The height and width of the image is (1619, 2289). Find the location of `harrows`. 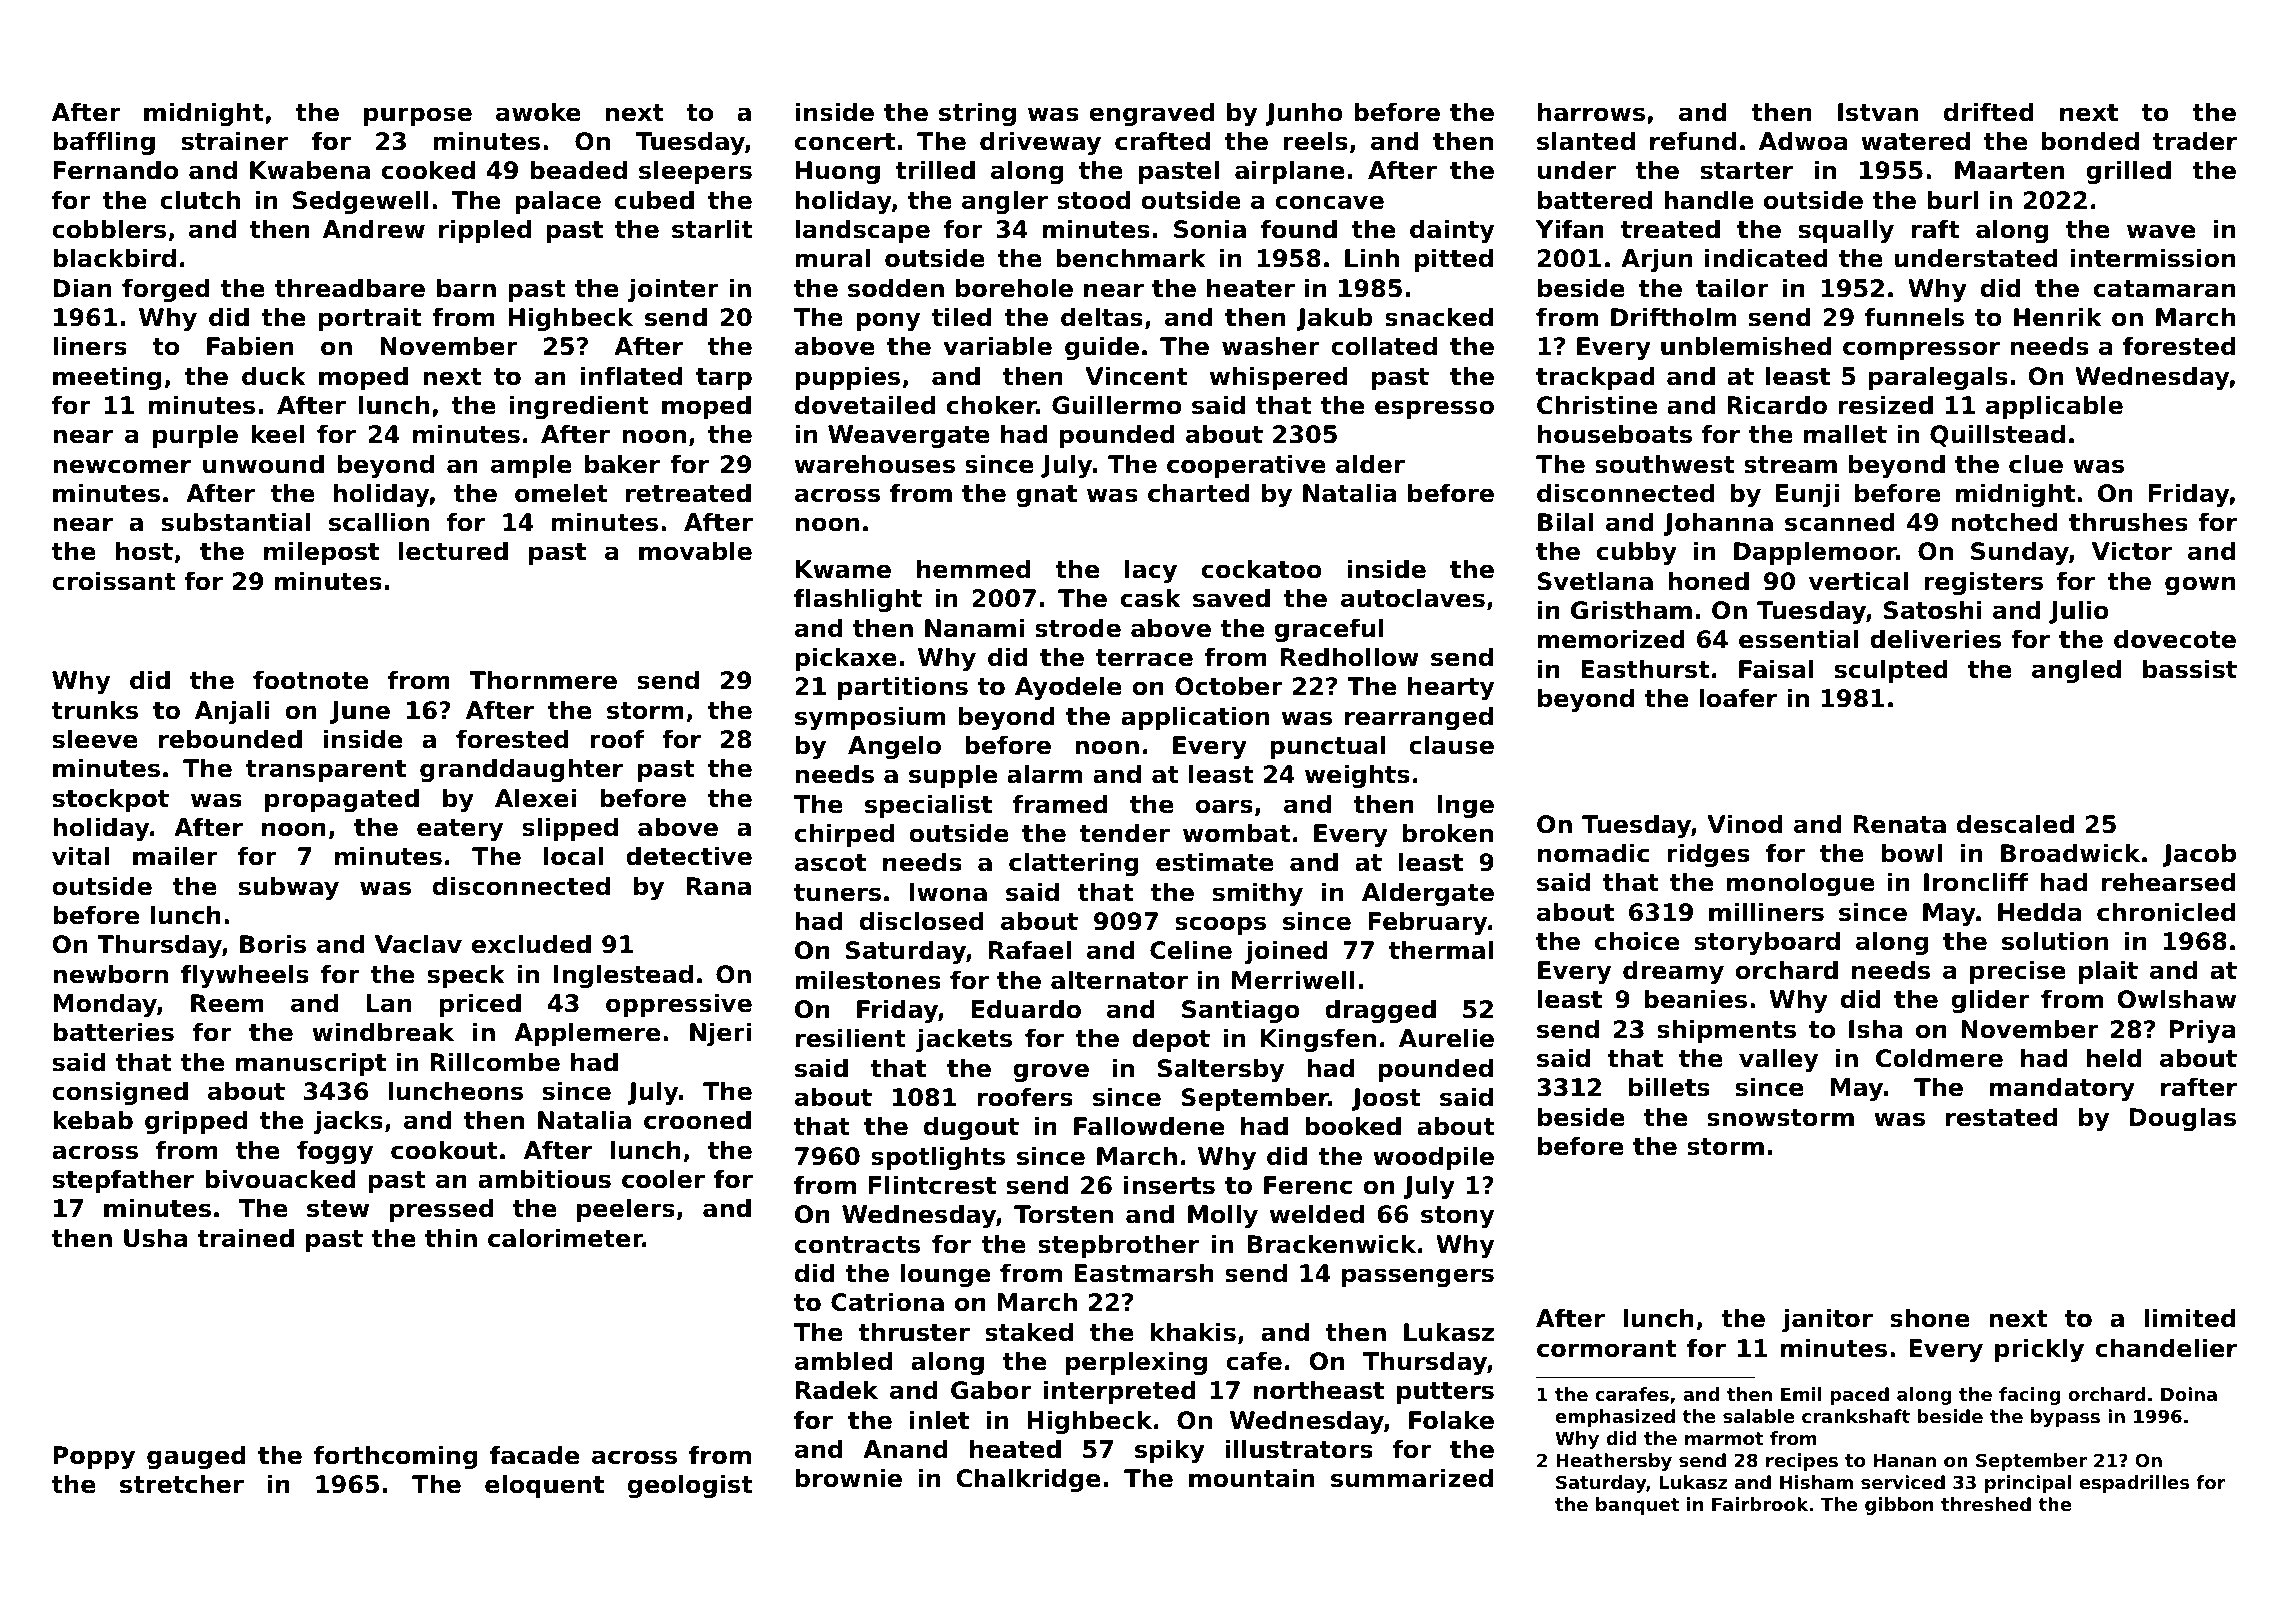

harrows is located at coordinates (1591, 112).
